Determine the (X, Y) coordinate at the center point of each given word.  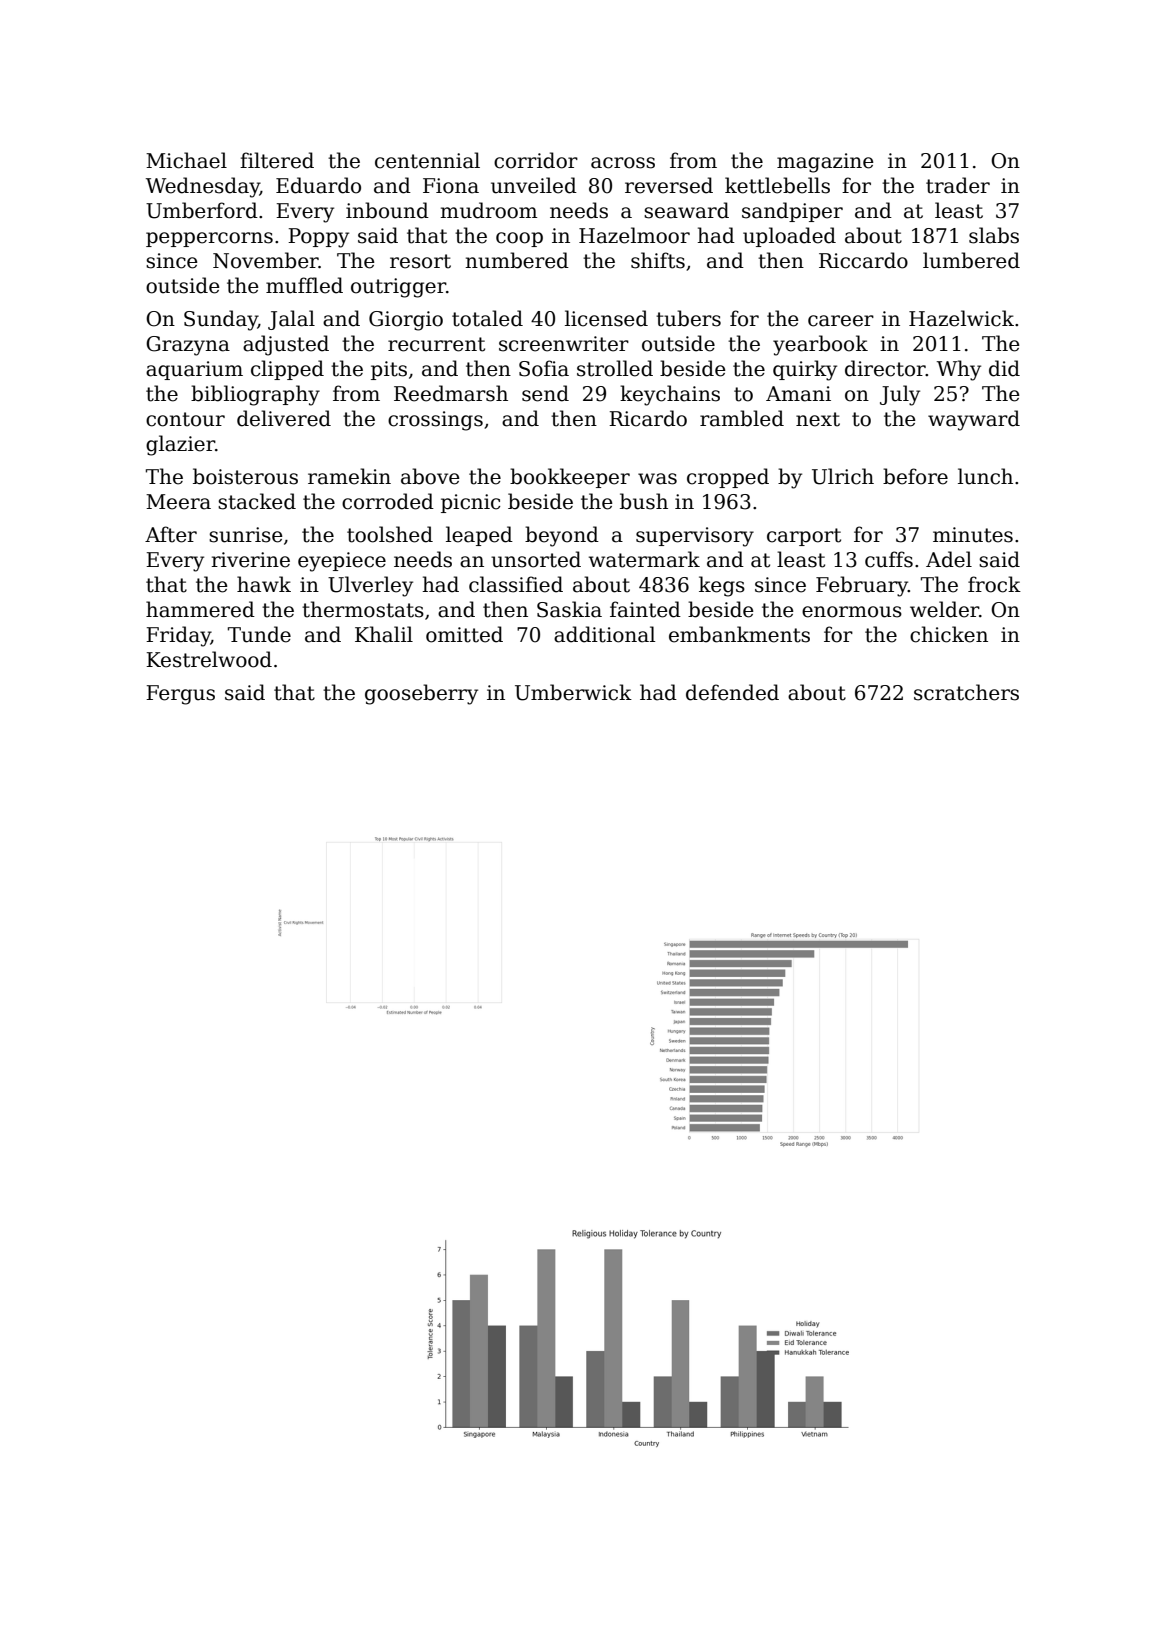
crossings (435, 421)
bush (644, 501)
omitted (464, 634)
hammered (200, 609)
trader (958, 185)
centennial (427, 160)
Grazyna (188, 346)
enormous (852, 612)
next (818, 419)
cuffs (889, 559)
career (841, 321)
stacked (257, 501)
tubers (688, 318)
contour (185, 419)
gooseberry (421, 694)
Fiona (451, 186)
